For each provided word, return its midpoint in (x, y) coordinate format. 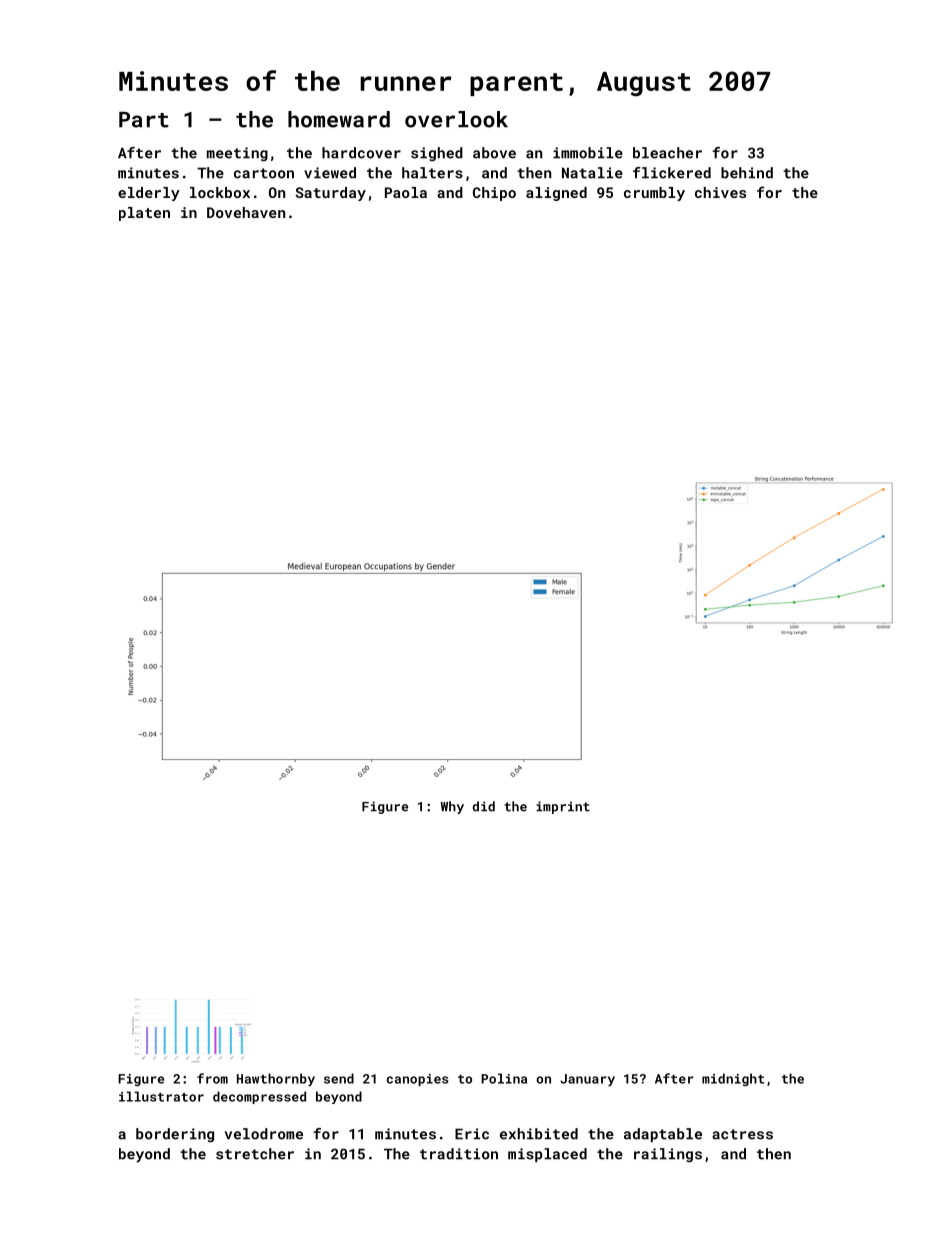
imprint (563, 807)
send (339, 1078)
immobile (588, 153)
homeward (339, 119)
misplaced (547, 1155)
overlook (456, 119)
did (483, 806)
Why (452, 807)
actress (742, 1134)
